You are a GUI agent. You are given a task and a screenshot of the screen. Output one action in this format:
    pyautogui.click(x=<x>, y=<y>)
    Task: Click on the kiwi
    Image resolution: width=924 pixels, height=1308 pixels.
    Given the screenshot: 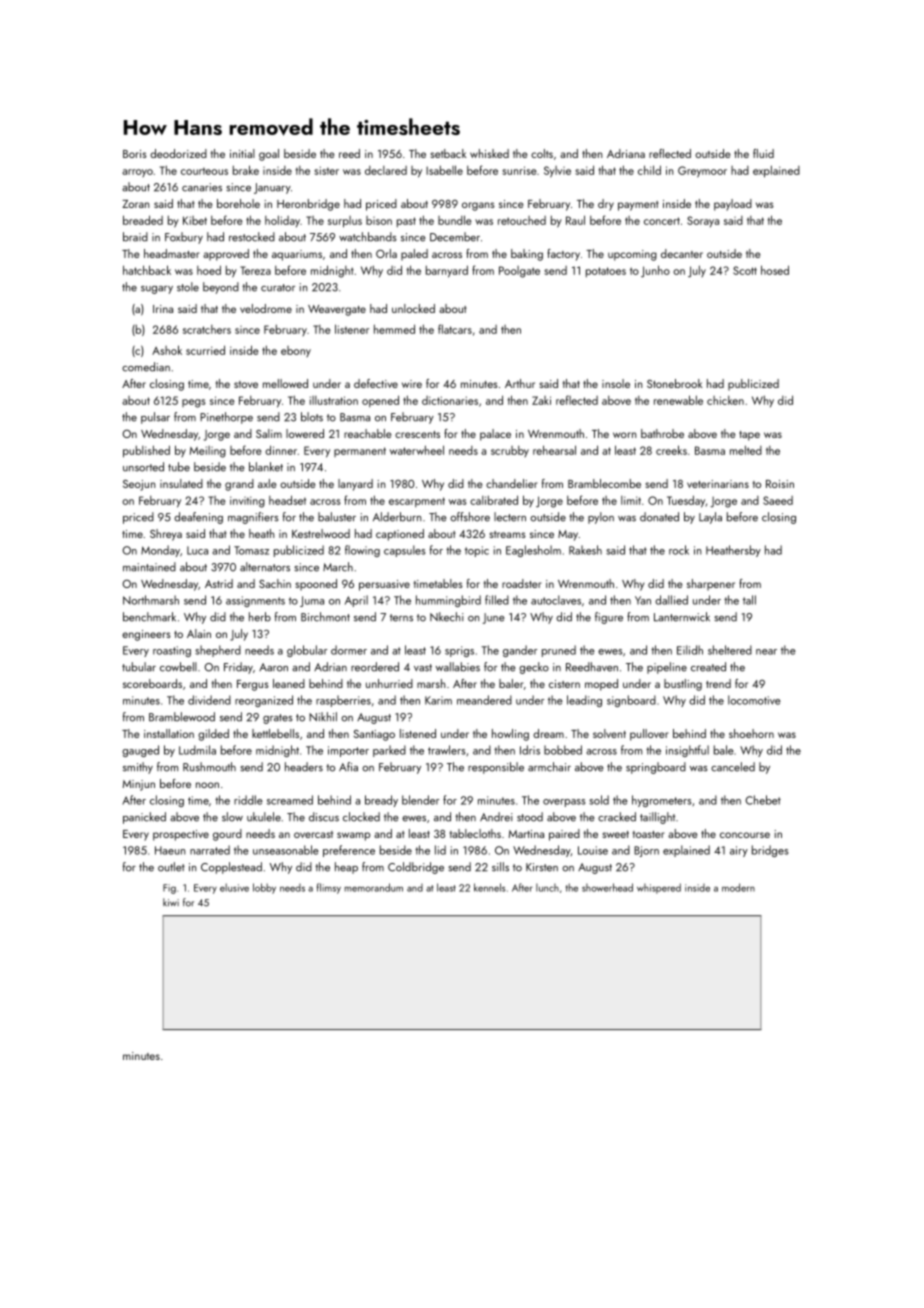 What is the action you would take?
    pyautogui.click(x=171, y=902)
